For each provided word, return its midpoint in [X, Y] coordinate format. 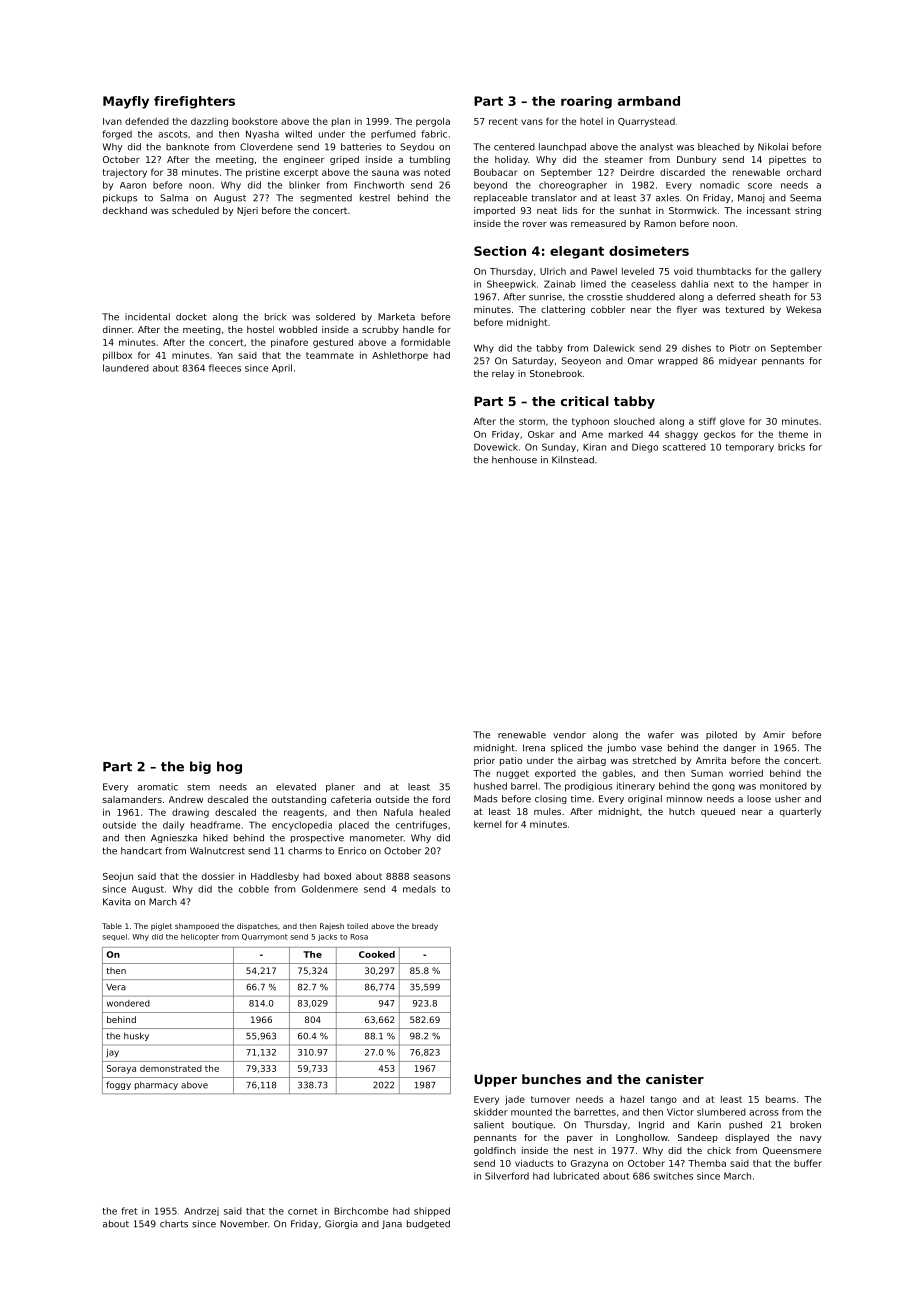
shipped [432, 1212]
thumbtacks [724, 271]
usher [788, 799]
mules [547, 811]
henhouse [514, 460]
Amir [774, 734]
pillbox [117, 356]
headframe [215, 825]
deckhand [125, 210]
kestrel [375, 198]
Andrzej [201, 1211]
